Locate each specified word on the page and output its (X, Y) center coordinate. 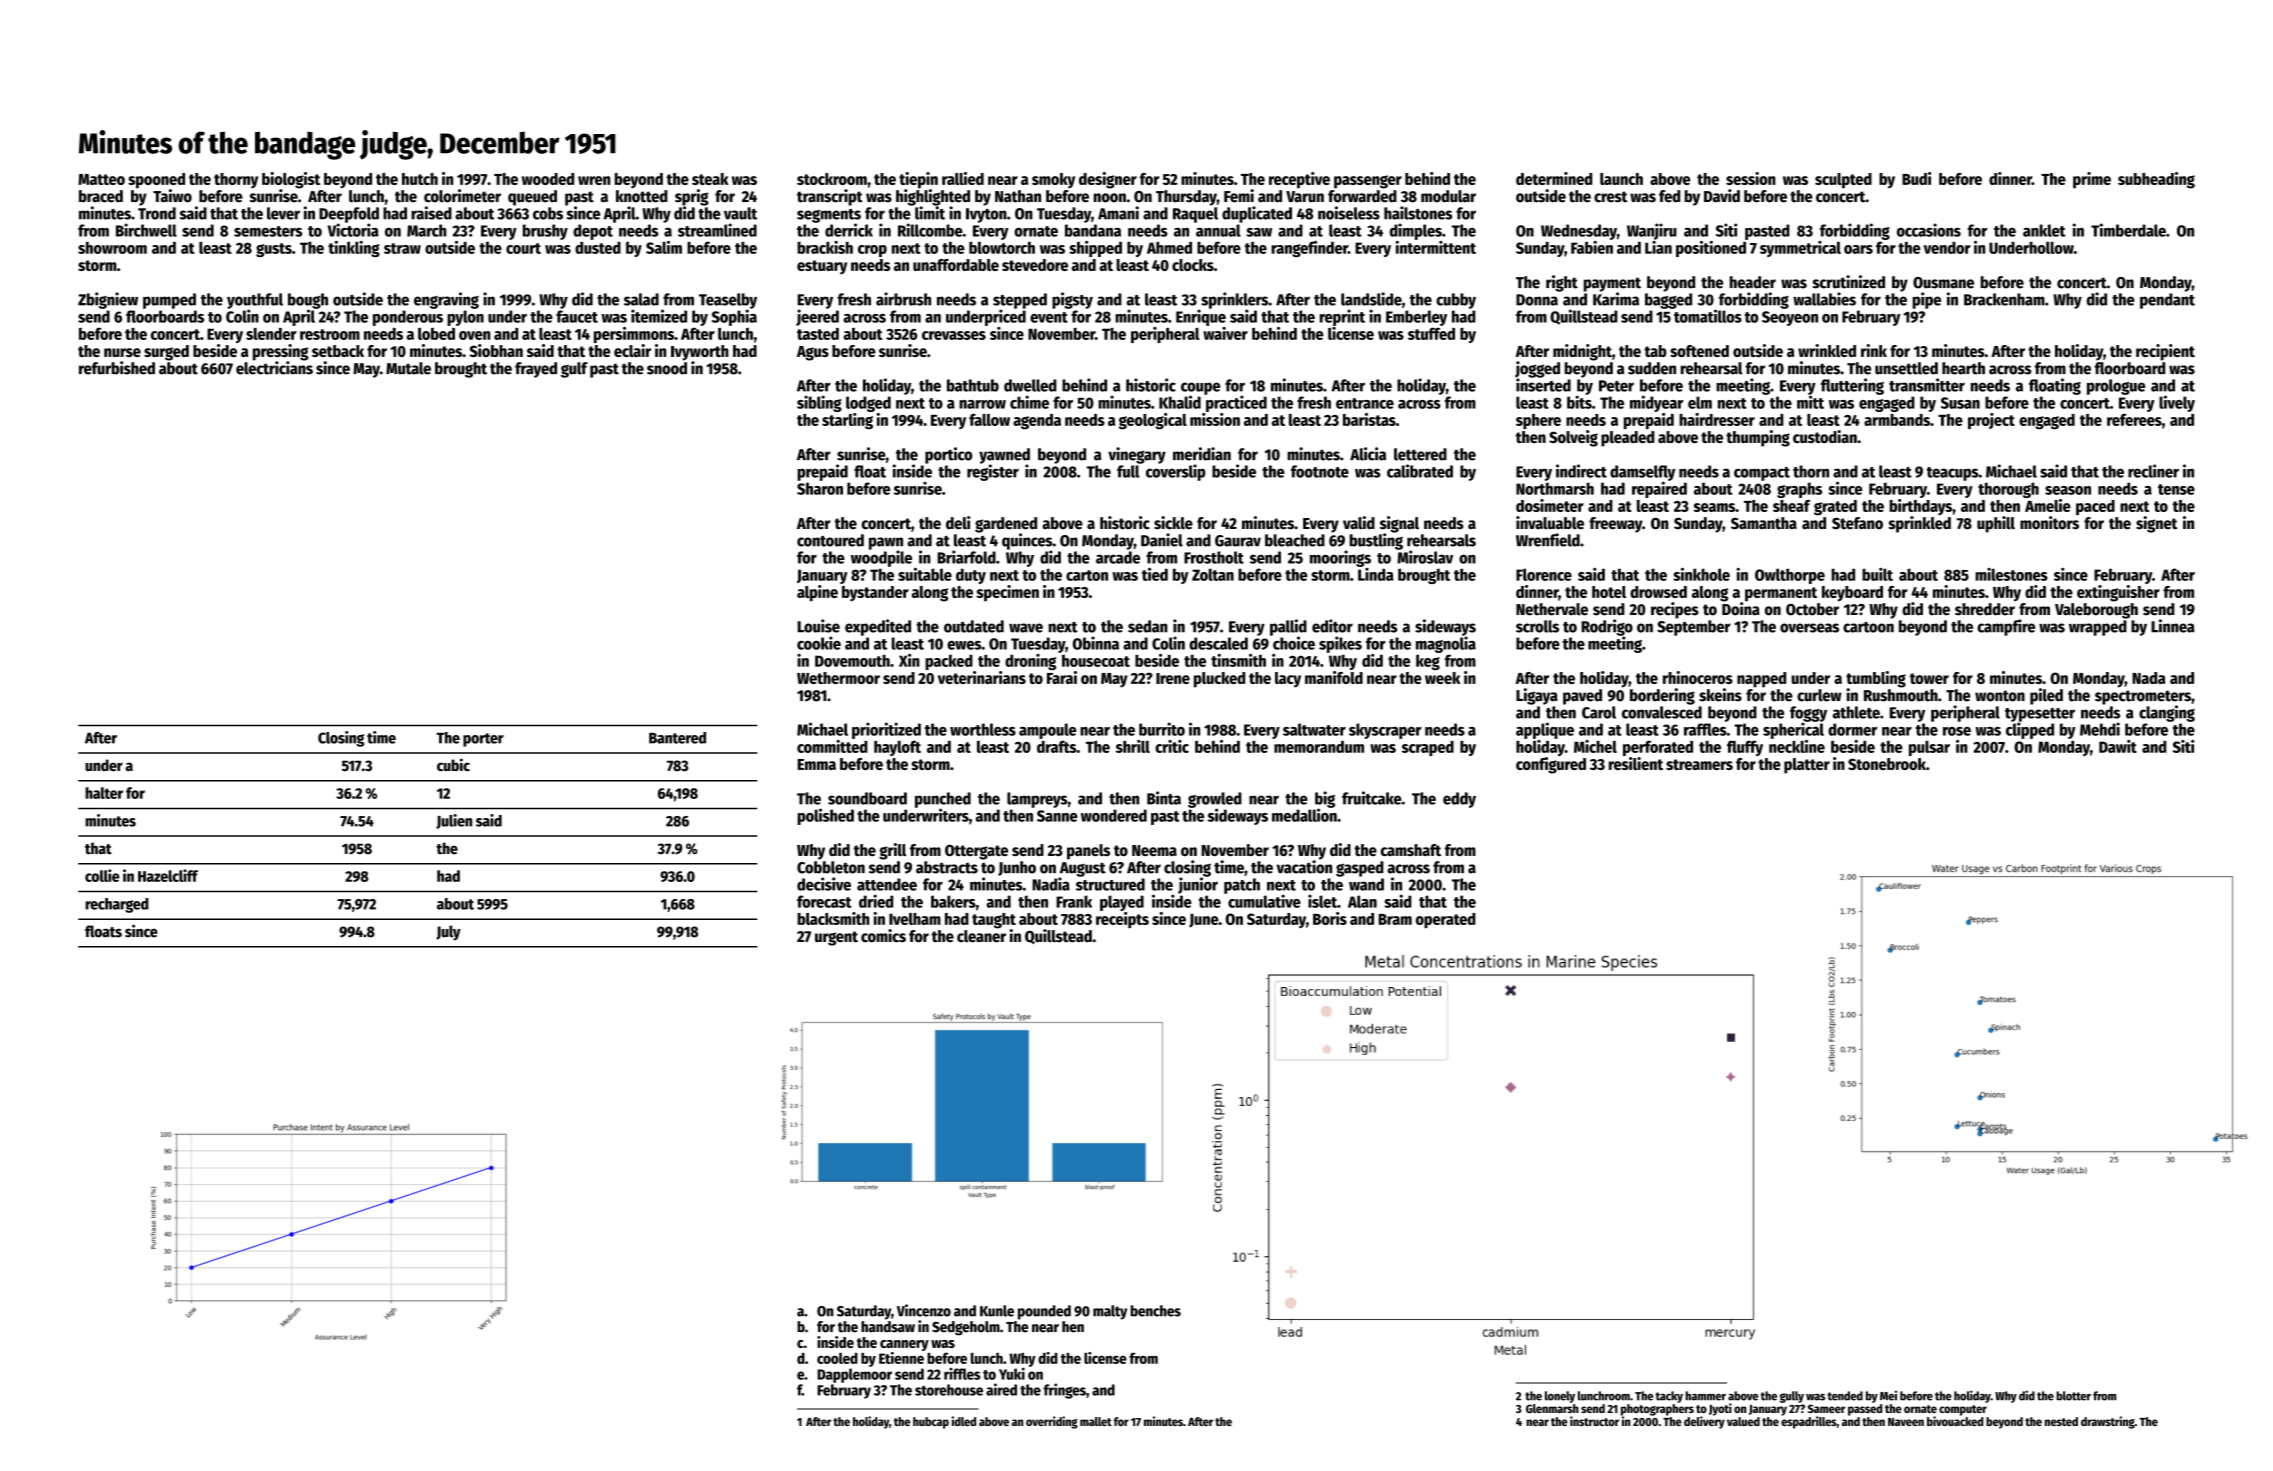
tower (1929, 678)
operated (1446, 920)
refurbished (117, 368)
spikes (1340, 644)
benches (1156, 1311)
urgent (836, 938)
